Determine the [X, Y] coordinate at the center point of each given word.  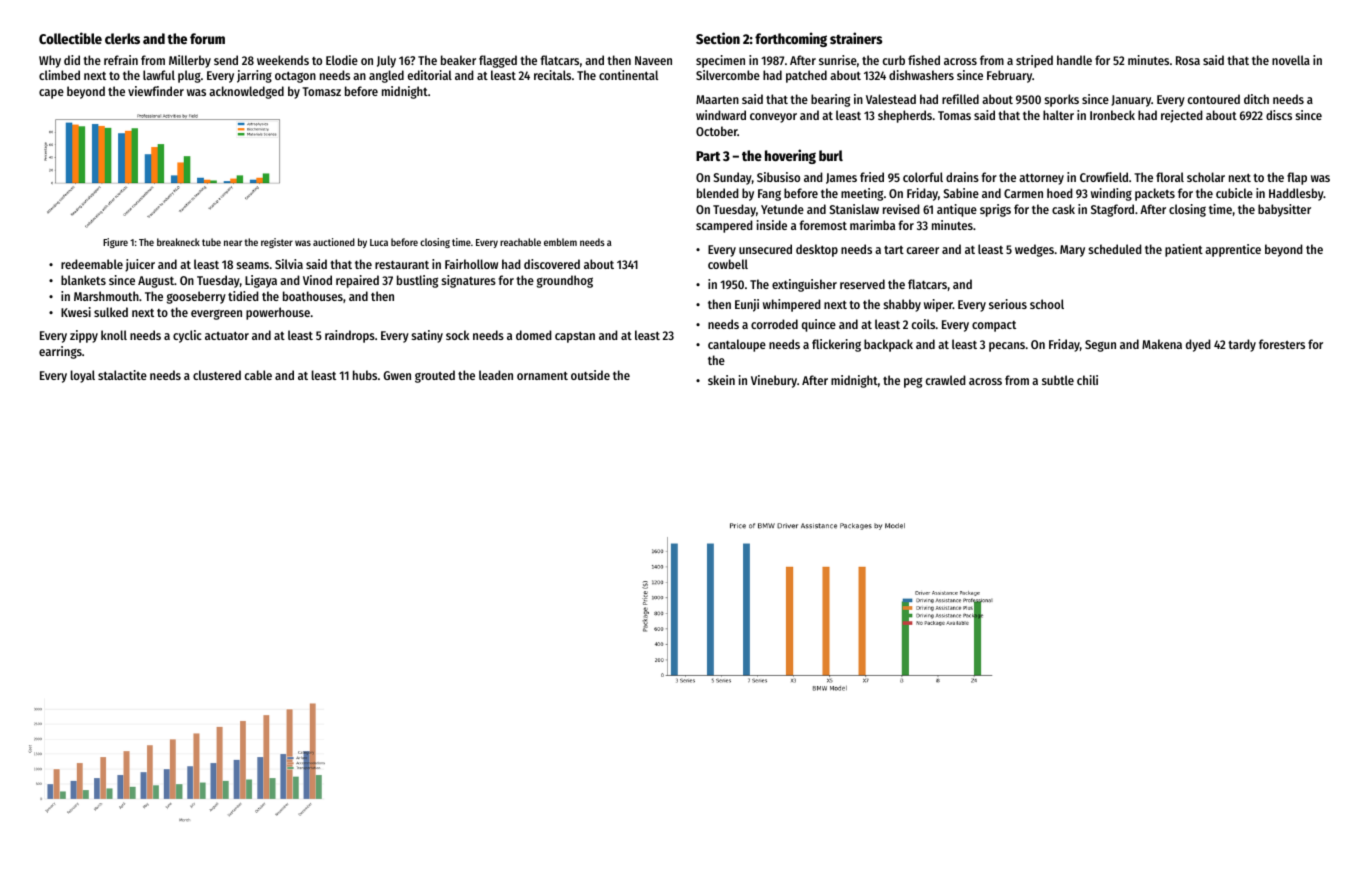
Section [718, 38]
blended [718, 193]
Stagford [1112, 210]
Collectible [70, 38]
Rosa [1188, 60]
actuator [227, 335]
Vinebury [774, 381]
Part [708, 156]
